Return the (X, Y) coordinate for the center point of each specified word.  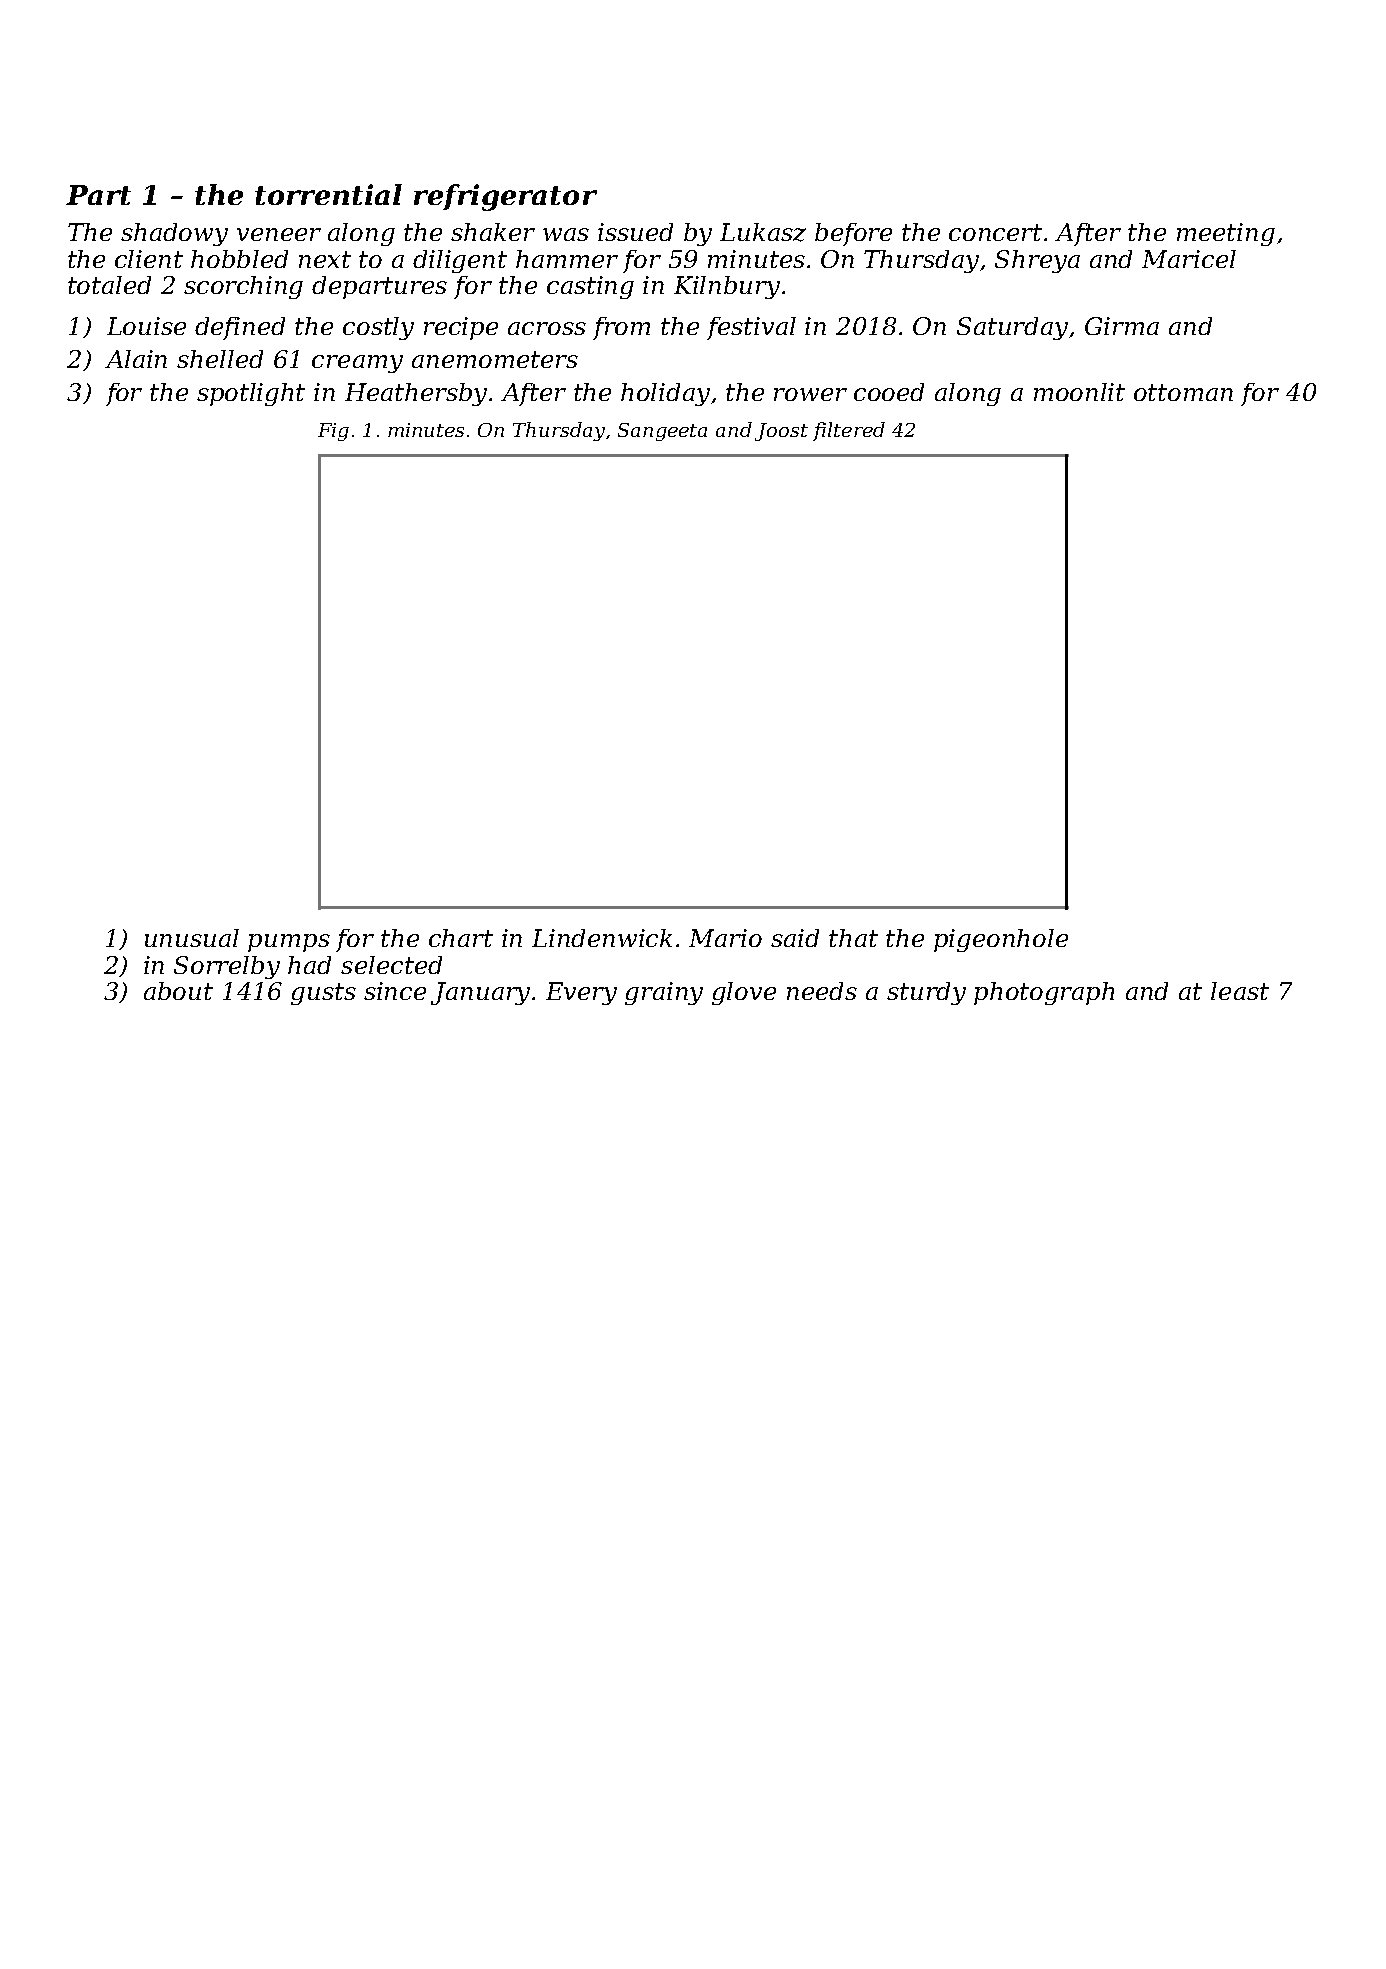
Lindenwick (602, 938)
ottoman (1183, 392)
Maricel (1189, 259)
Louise (146, 326)
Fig (333, 432)
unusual (192, 938)
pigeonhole (1001, 940)
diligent (460, 261)
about (178, 991)
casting (590, 287)
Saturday (1012, 328)
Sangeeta (662, 432)
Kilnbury (727, 287)
